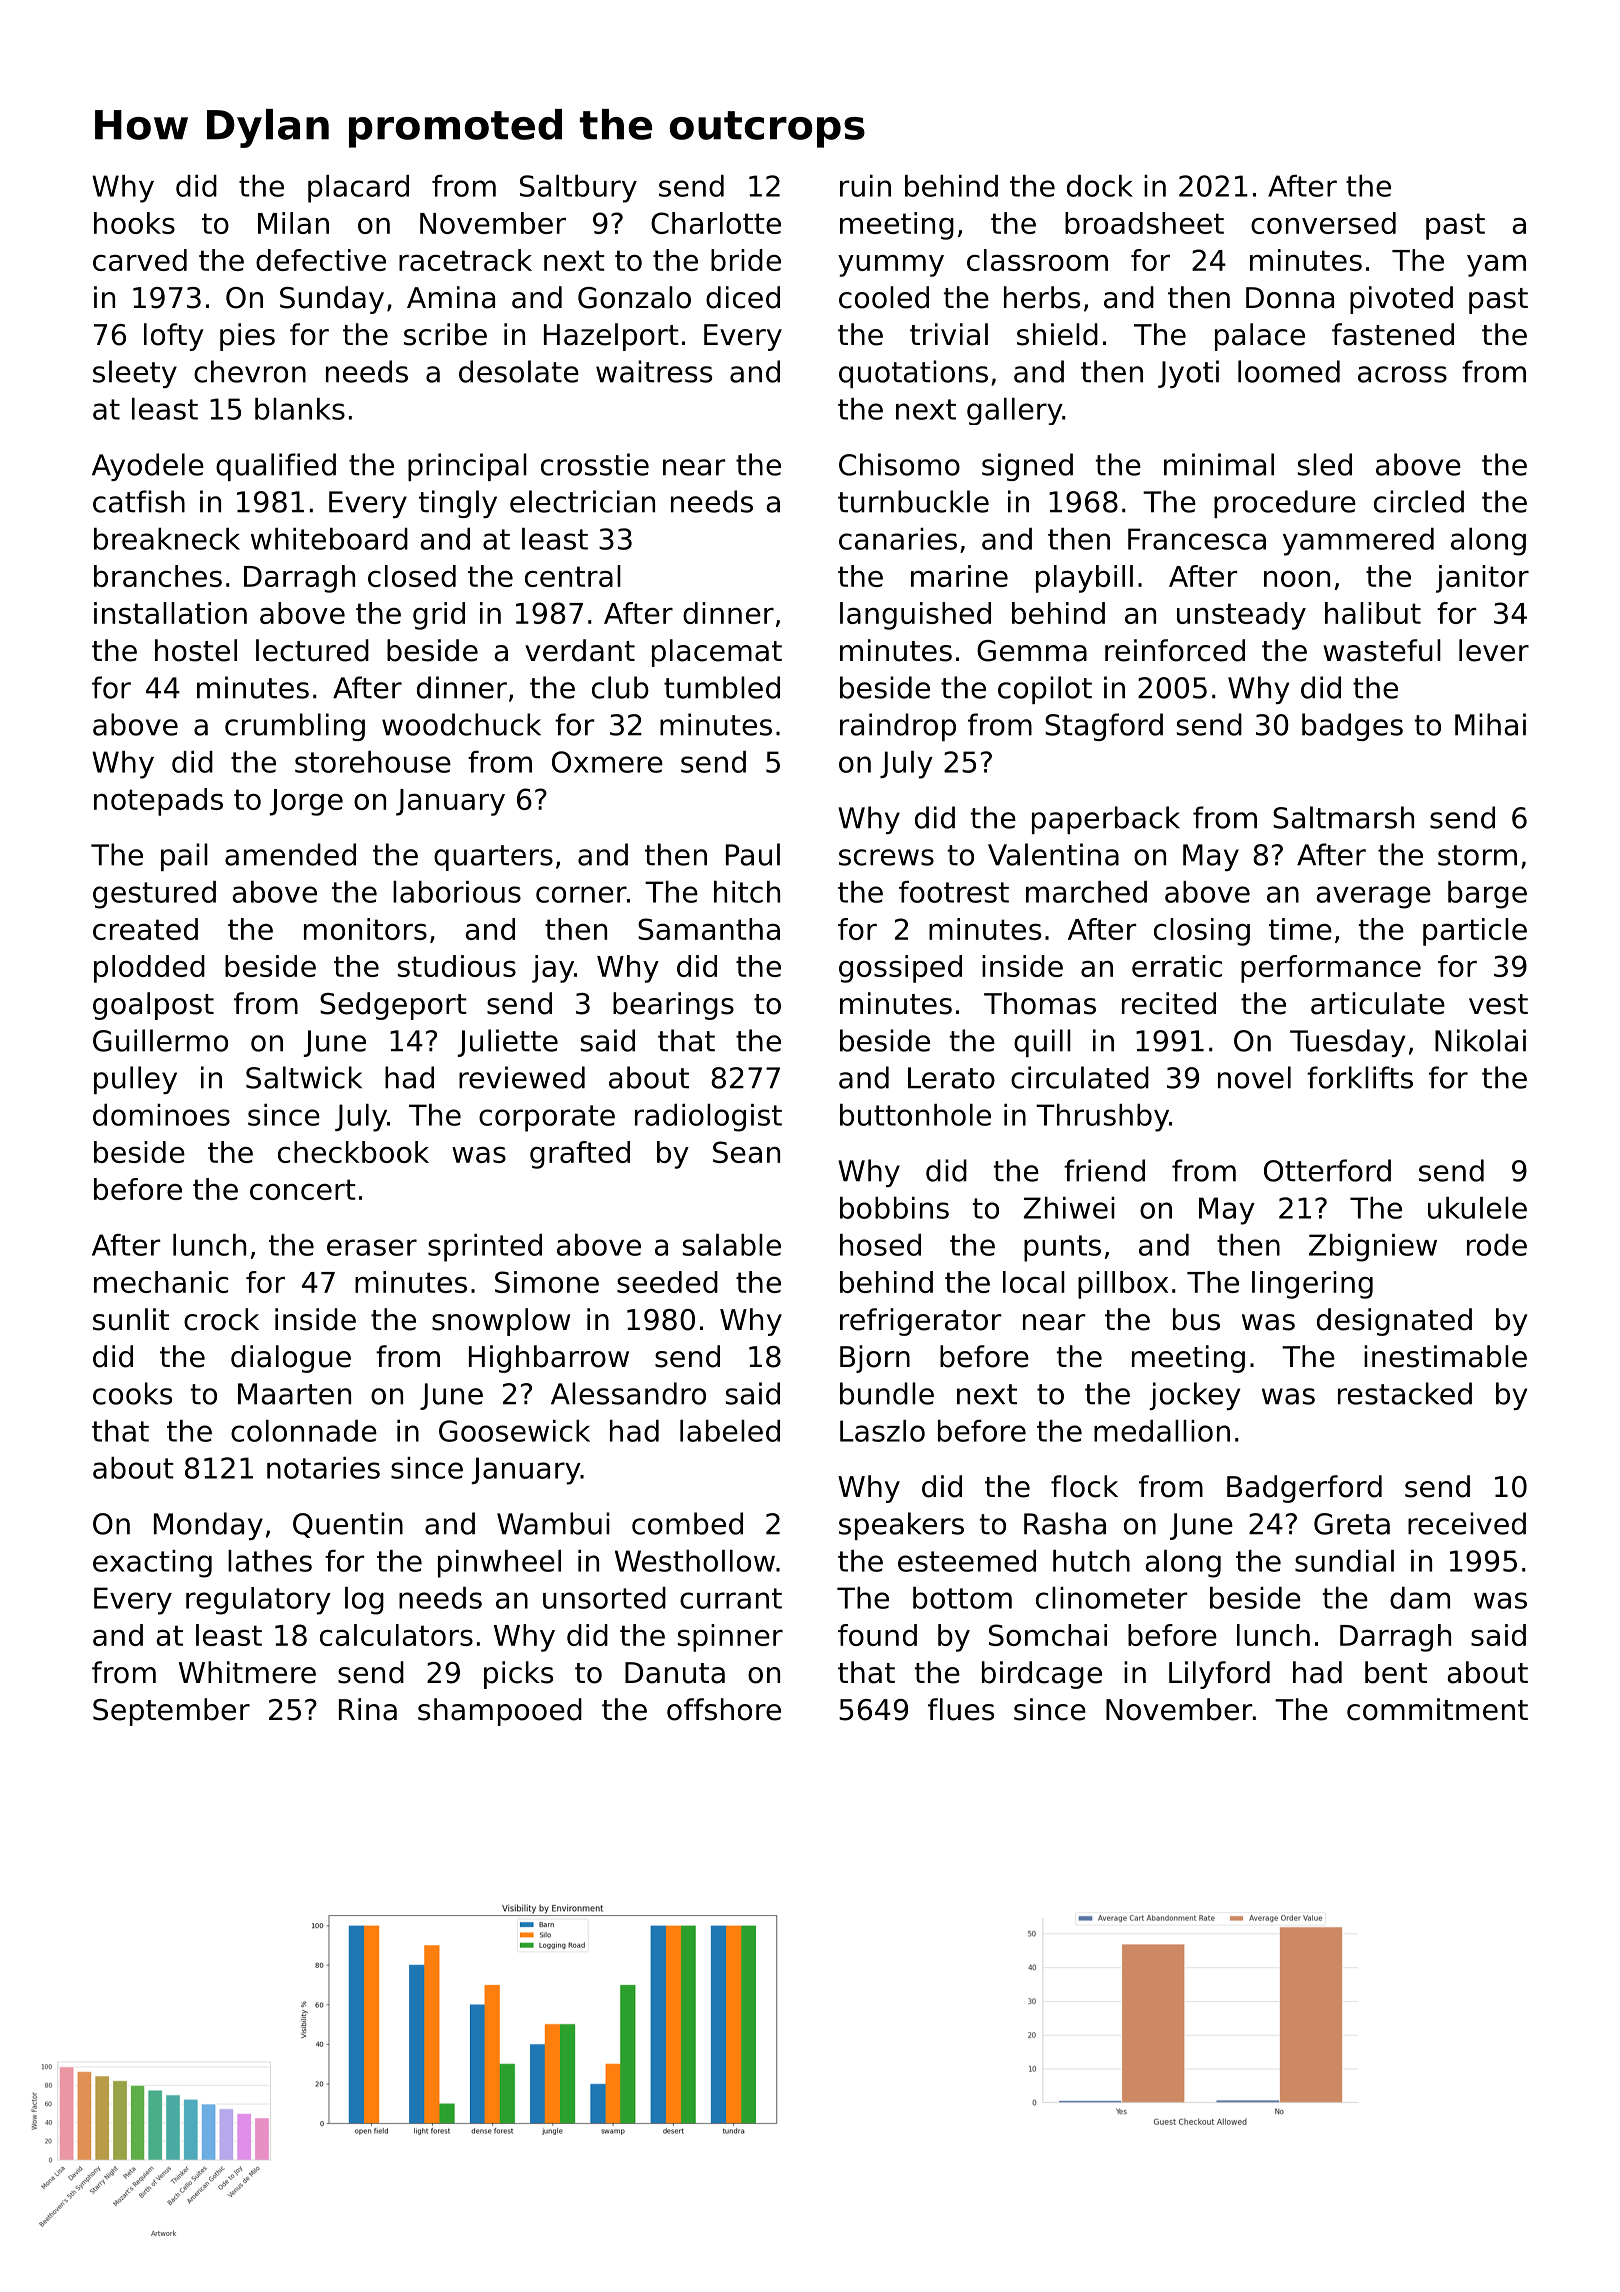  Describe the element at coordinates (1194, 1396) in the page. I see `jockey` at that location.
